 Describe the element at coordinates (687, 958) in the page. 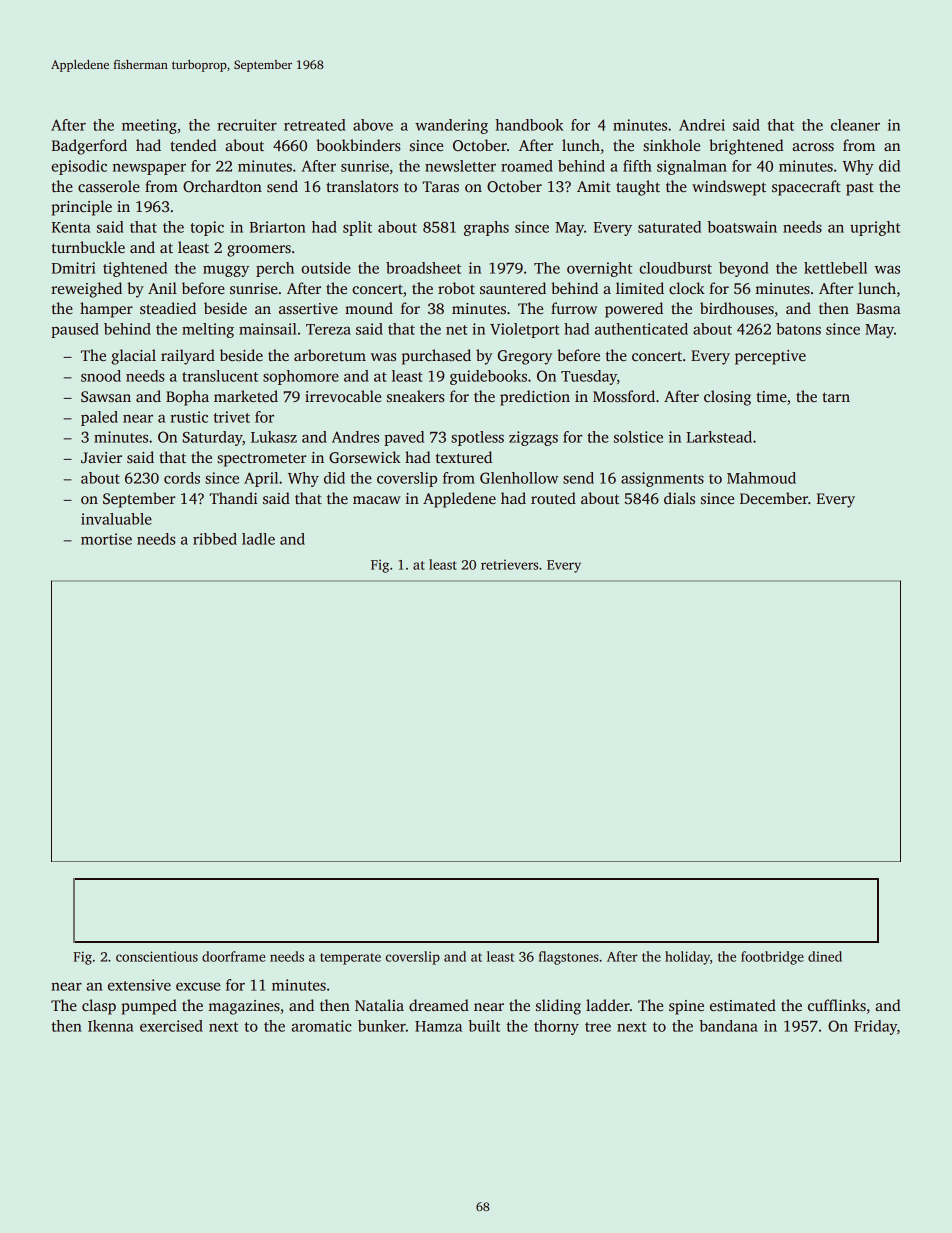

I see `holiday` at that location.
